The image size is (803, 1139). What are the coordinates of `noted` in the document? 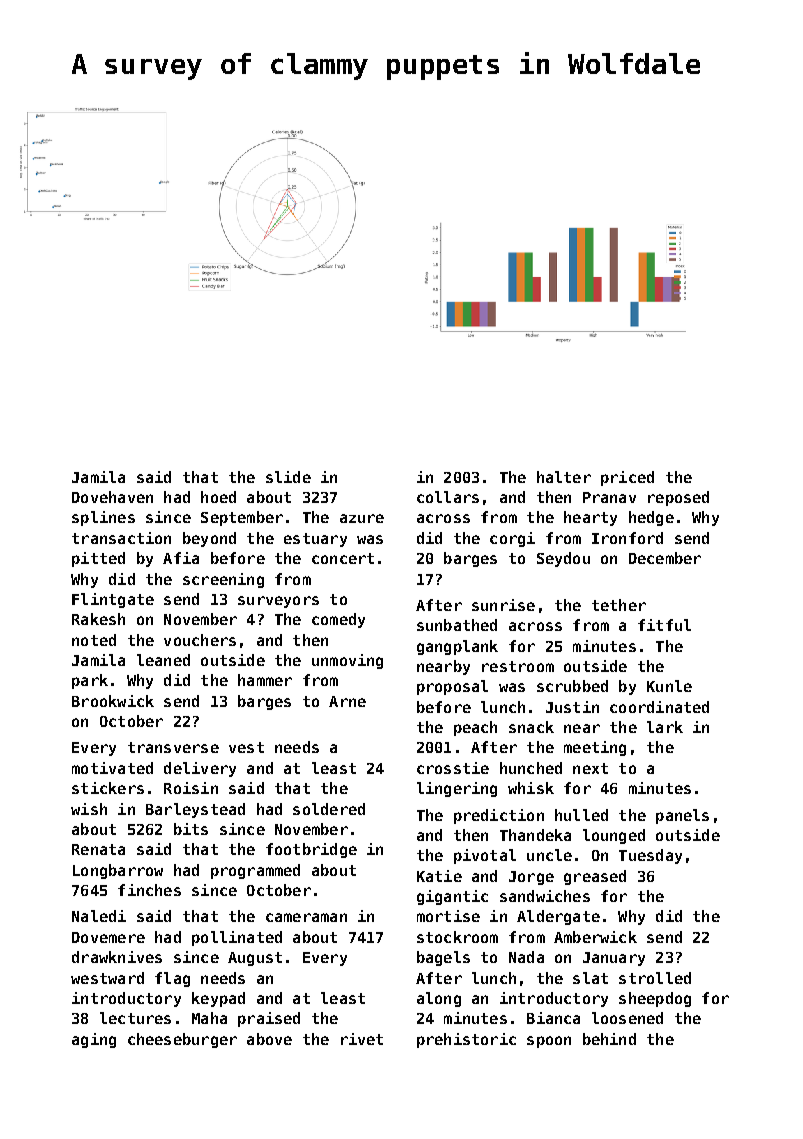 It's located at (94, 640).
